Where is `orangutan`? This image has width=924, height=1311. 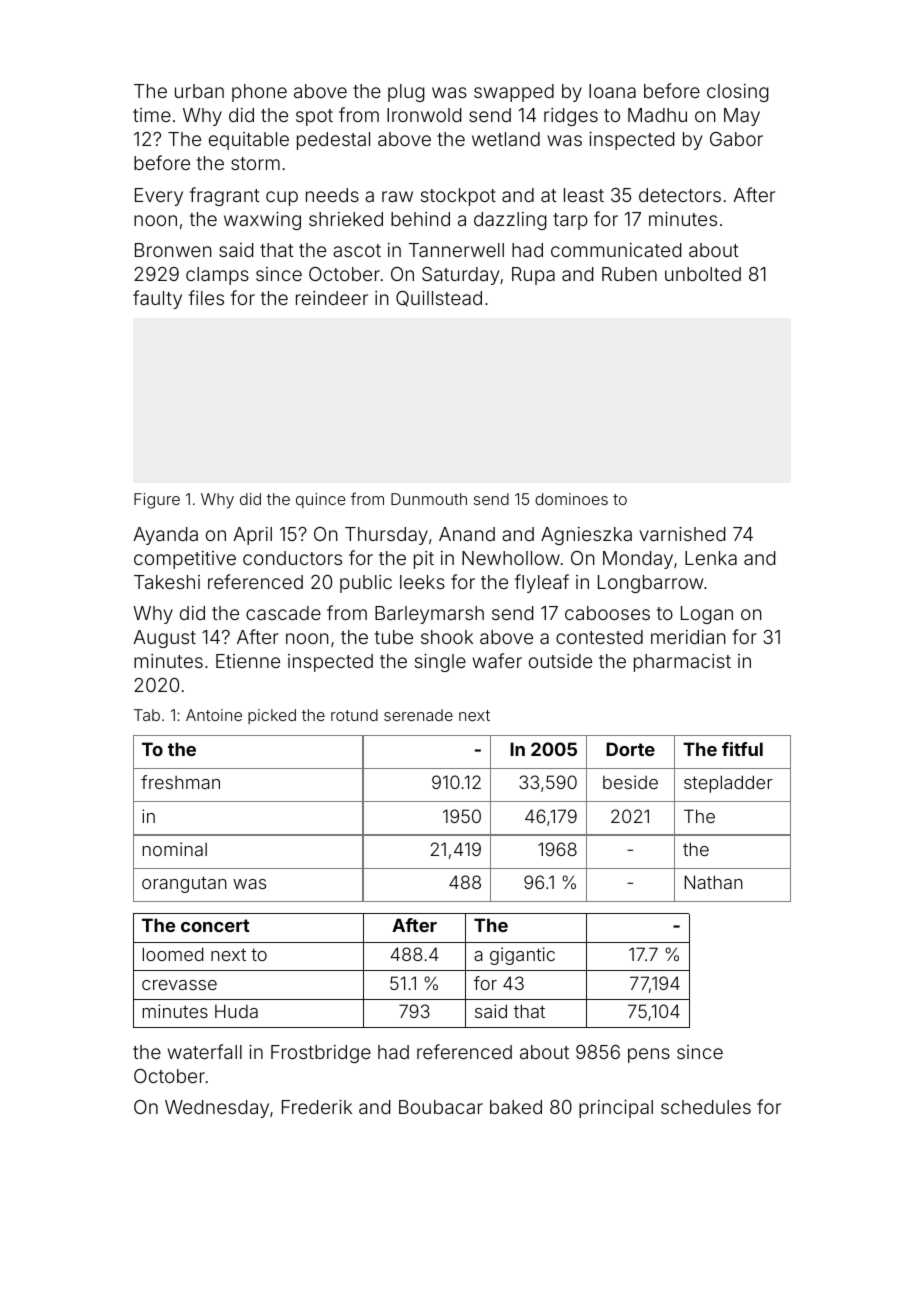 orangutan is located at coordinates (184, 884).
